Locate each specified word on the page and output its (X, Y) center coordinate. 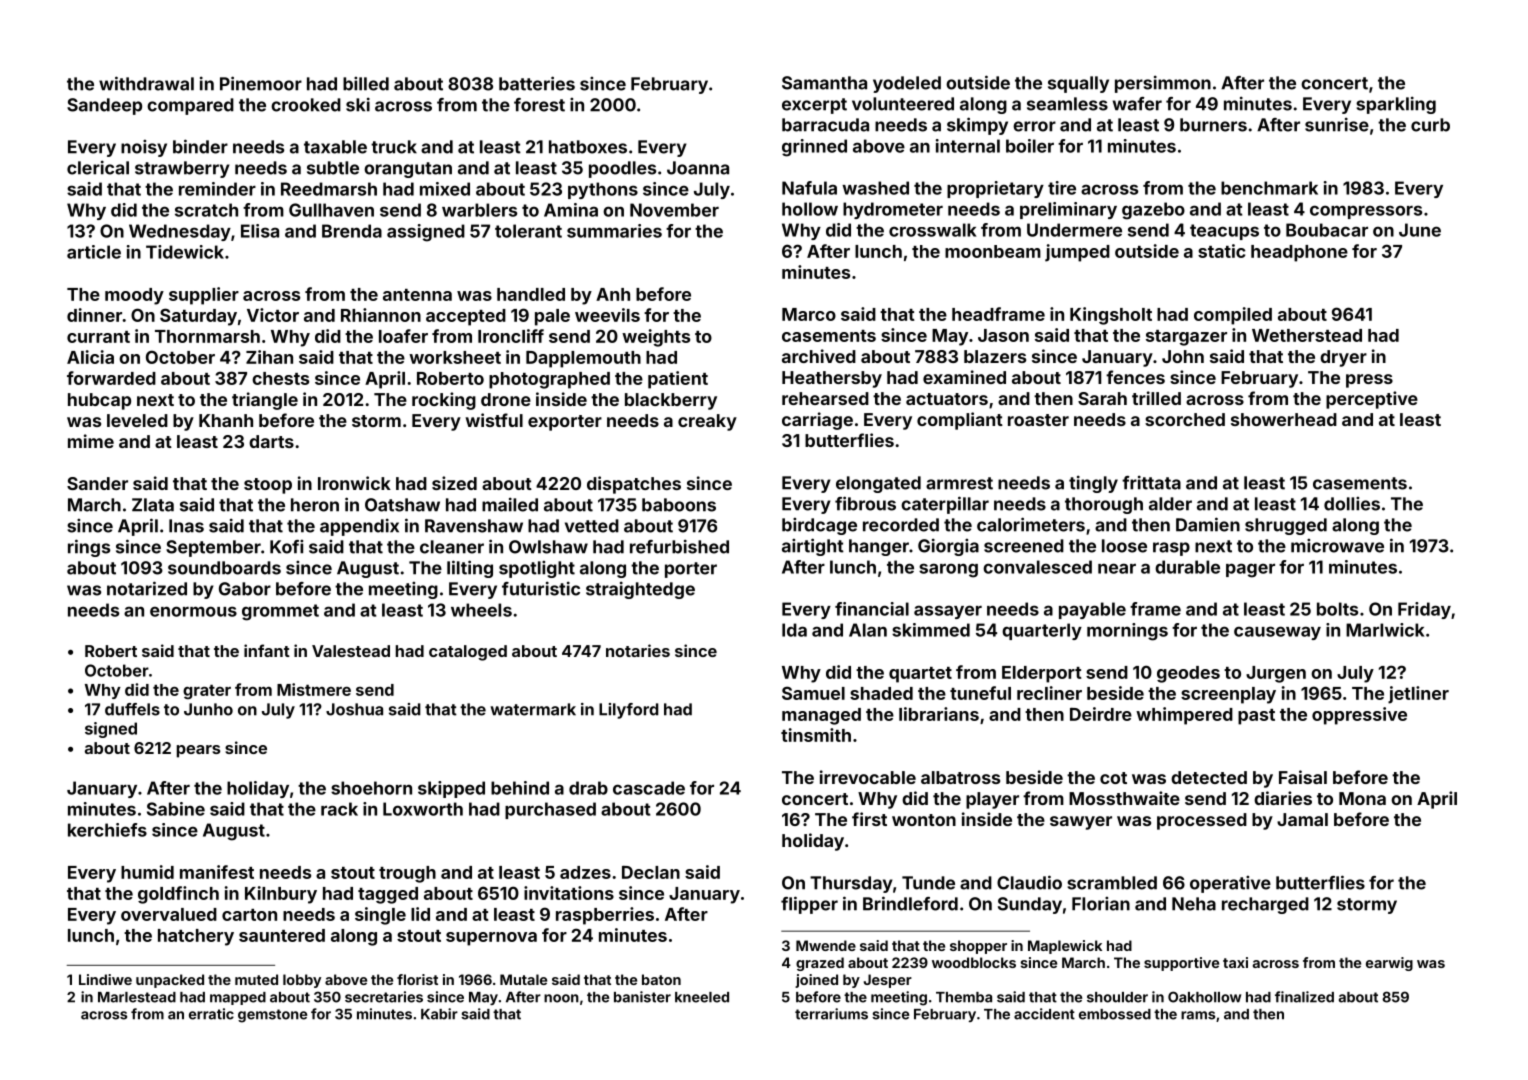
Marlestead (137, 997)
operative (1230, 884)
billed (366, 84)
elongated (878, 484)
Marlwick (1385, 630)
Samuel (813, 693)
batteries (537, 83)
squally (1078, 84)
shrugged (1286, 526)
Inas (186, 526)
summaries (614, 231)
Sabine (176, 809)
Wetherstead (1307, 335)
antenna (417, 295)
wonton (924, 820)
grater (207, 691)
